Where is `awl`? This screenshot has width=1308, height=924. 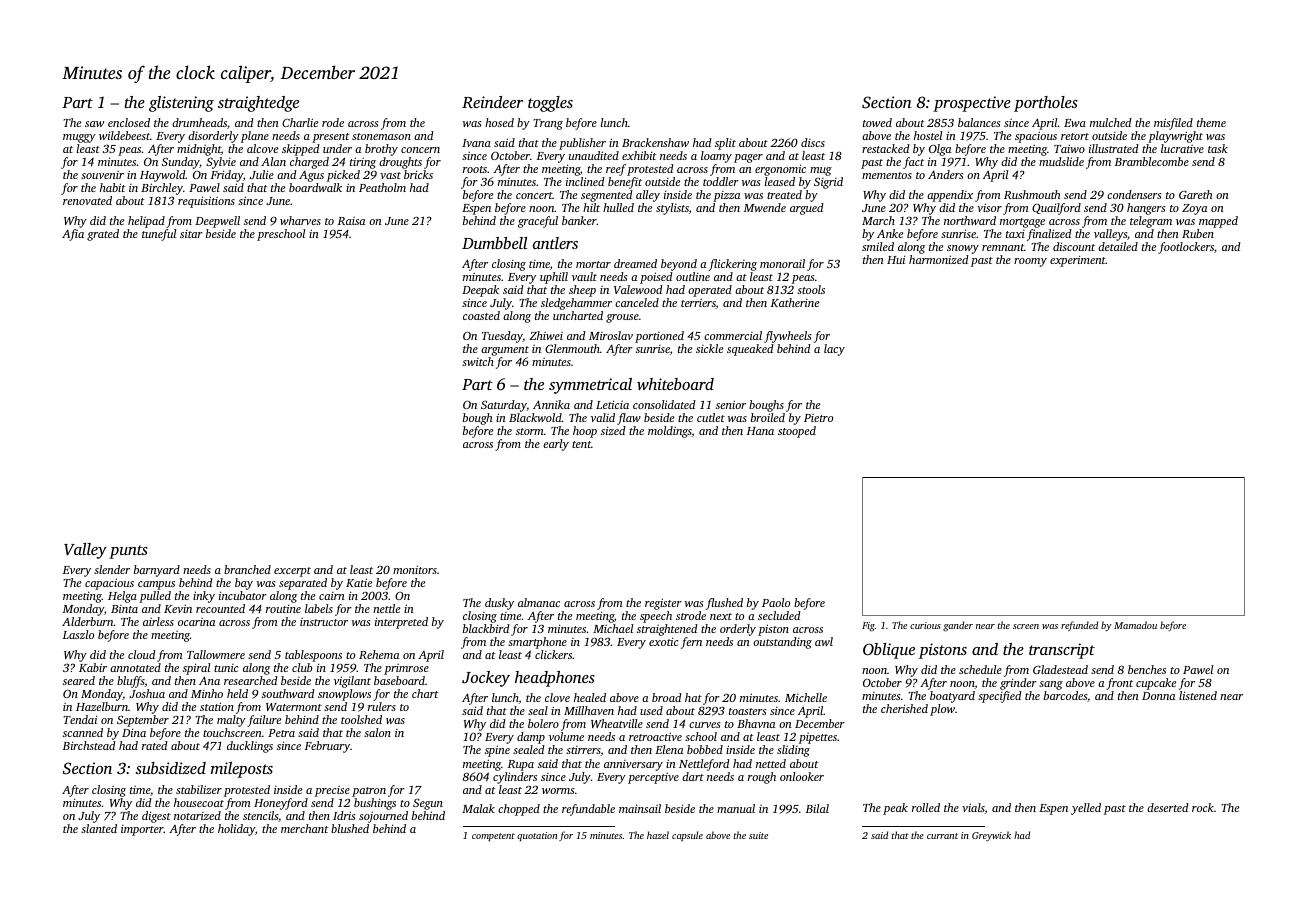 awl is located at coordinates (824, 641).
